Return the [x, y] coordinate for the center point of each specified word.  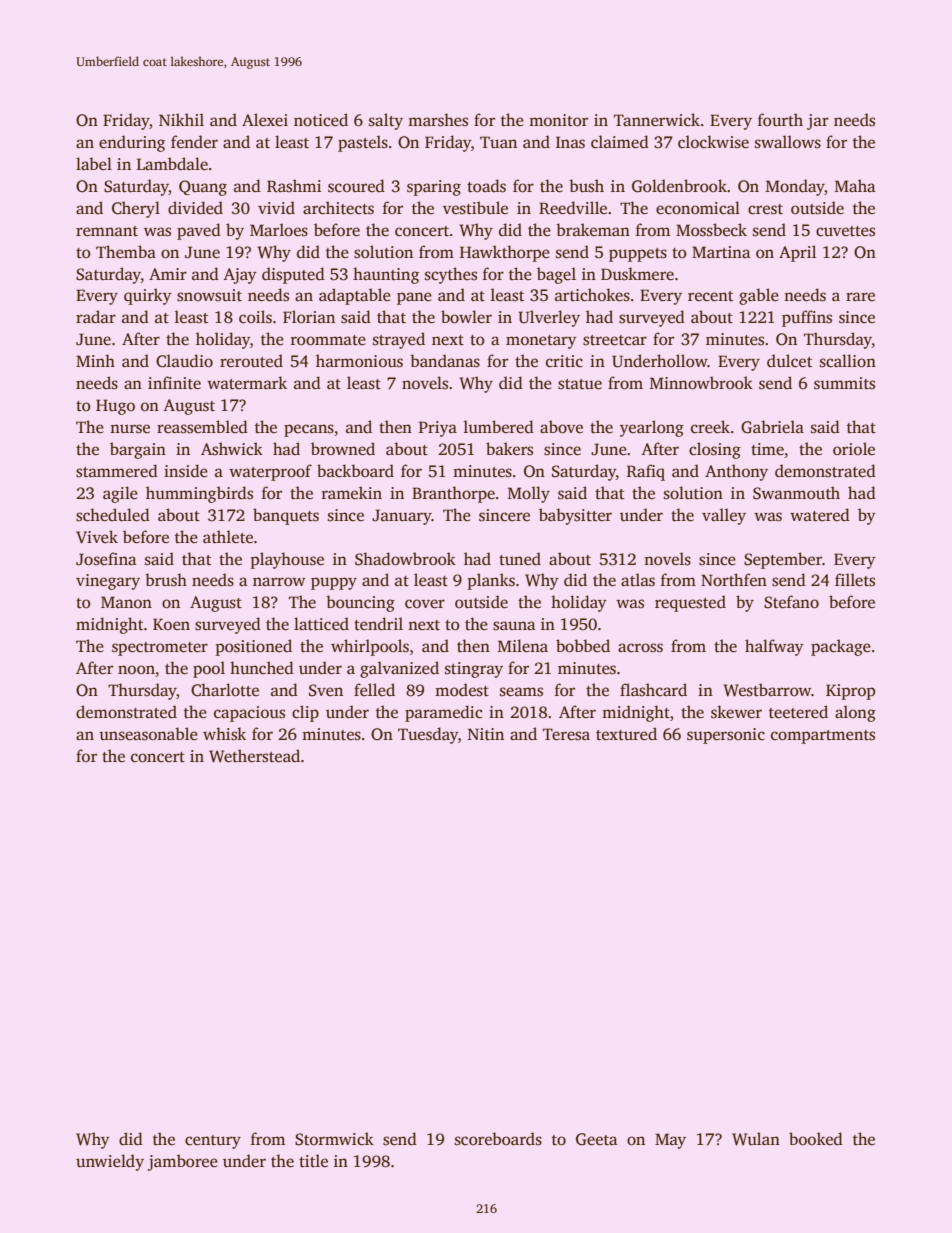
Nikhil [181, 119]
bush [586, 186]
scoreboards [498, 1139]
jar [818, 122]
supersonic [726, 736]
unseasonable [148, 734]
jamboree [182, 1162]
